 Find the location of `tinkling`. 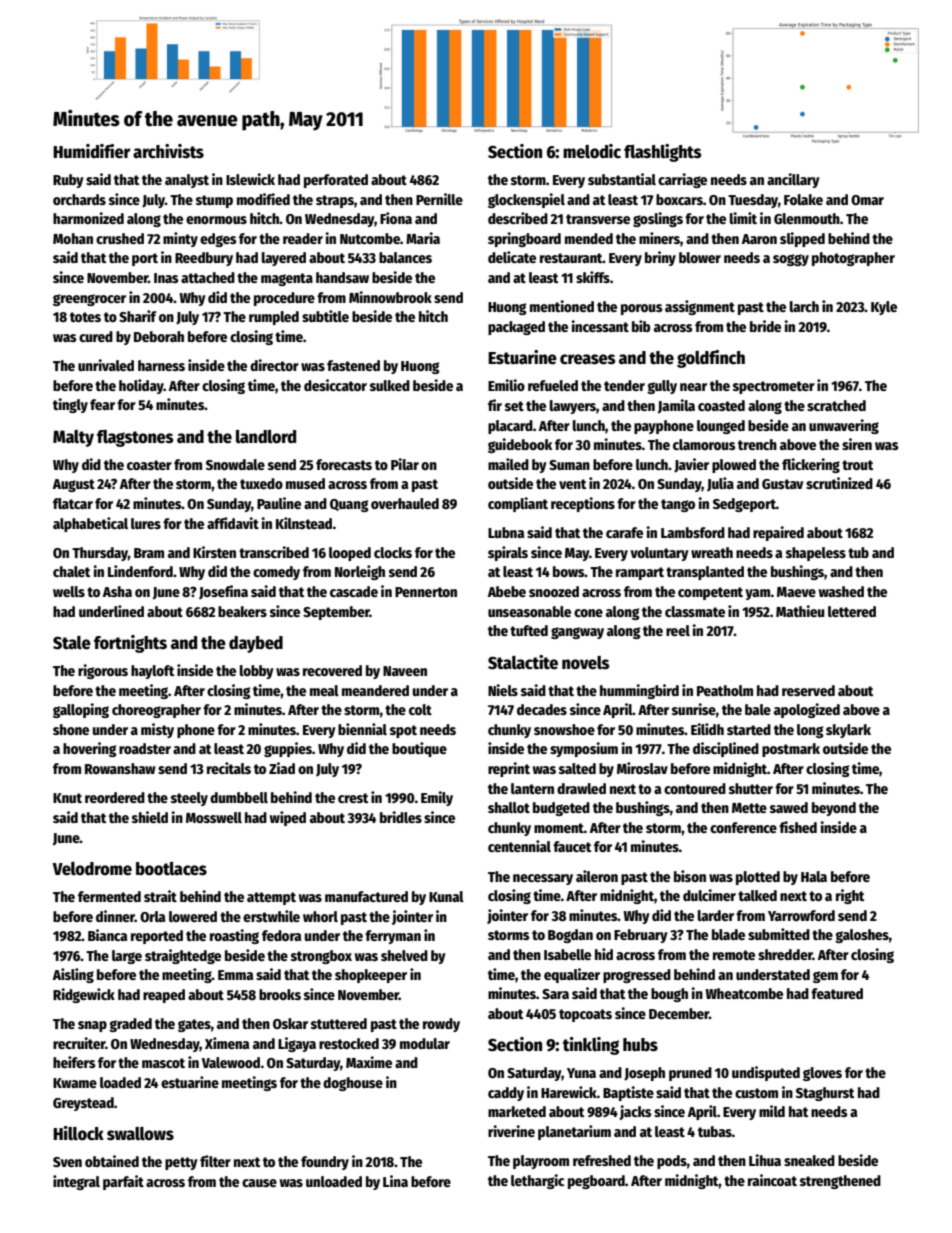

tinkling is located at coordinates (591, 1046).
